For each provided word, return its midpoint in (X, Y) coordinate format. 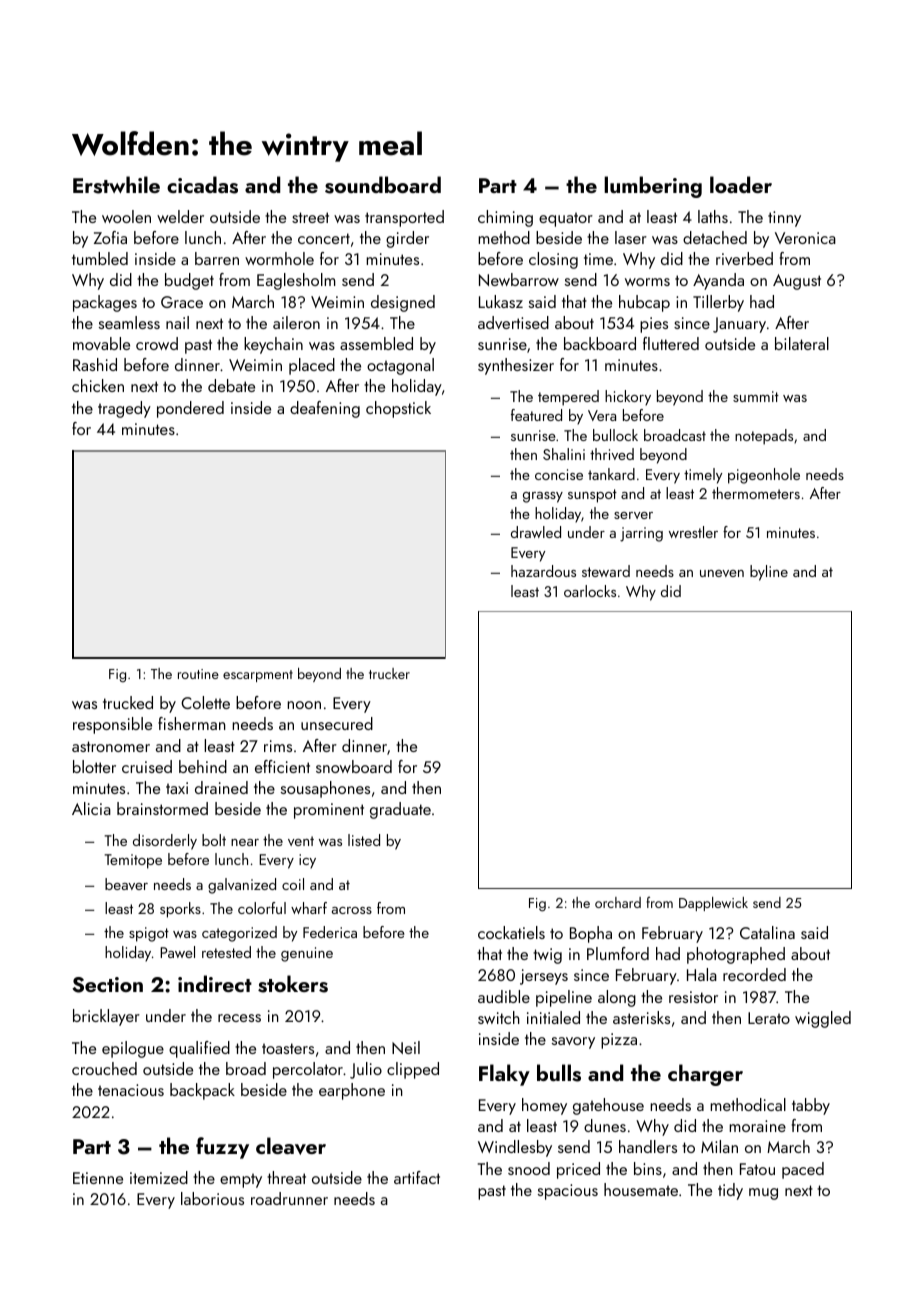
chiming (505, 218)
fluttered (671, 343)
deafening (325, 409)
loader (741, 184)
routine (198, 674)
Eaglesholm (296, 281)
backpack (202, 1091)
